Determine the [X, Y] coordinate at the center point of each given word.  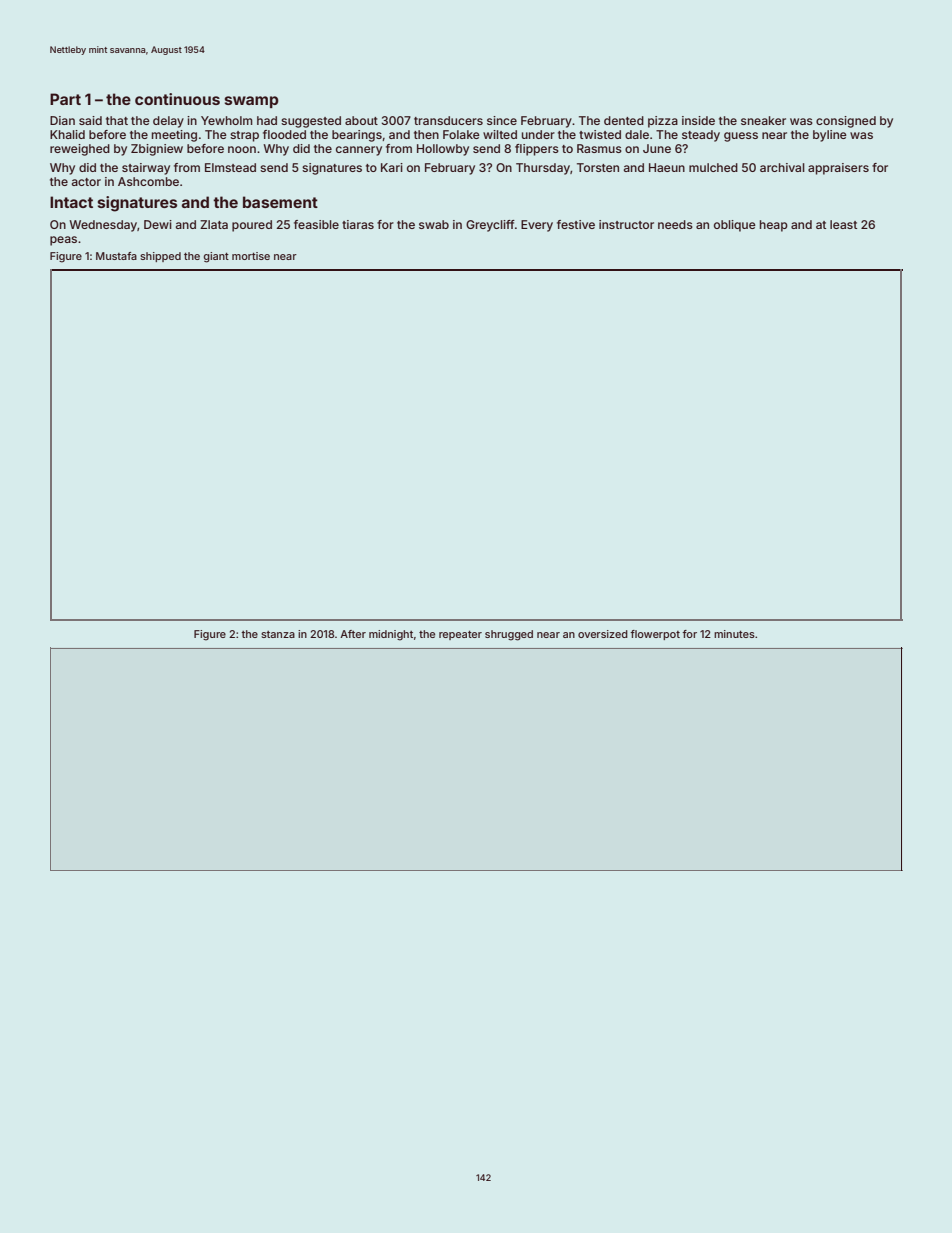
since [502, 120]
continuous [177, 99]
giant [216, 257]
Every [537, 226]
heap [774, 226]
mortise [251, 256]
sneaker [763, 120]
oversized [603, 634]
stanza [278, 634]
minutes [734, 634]
